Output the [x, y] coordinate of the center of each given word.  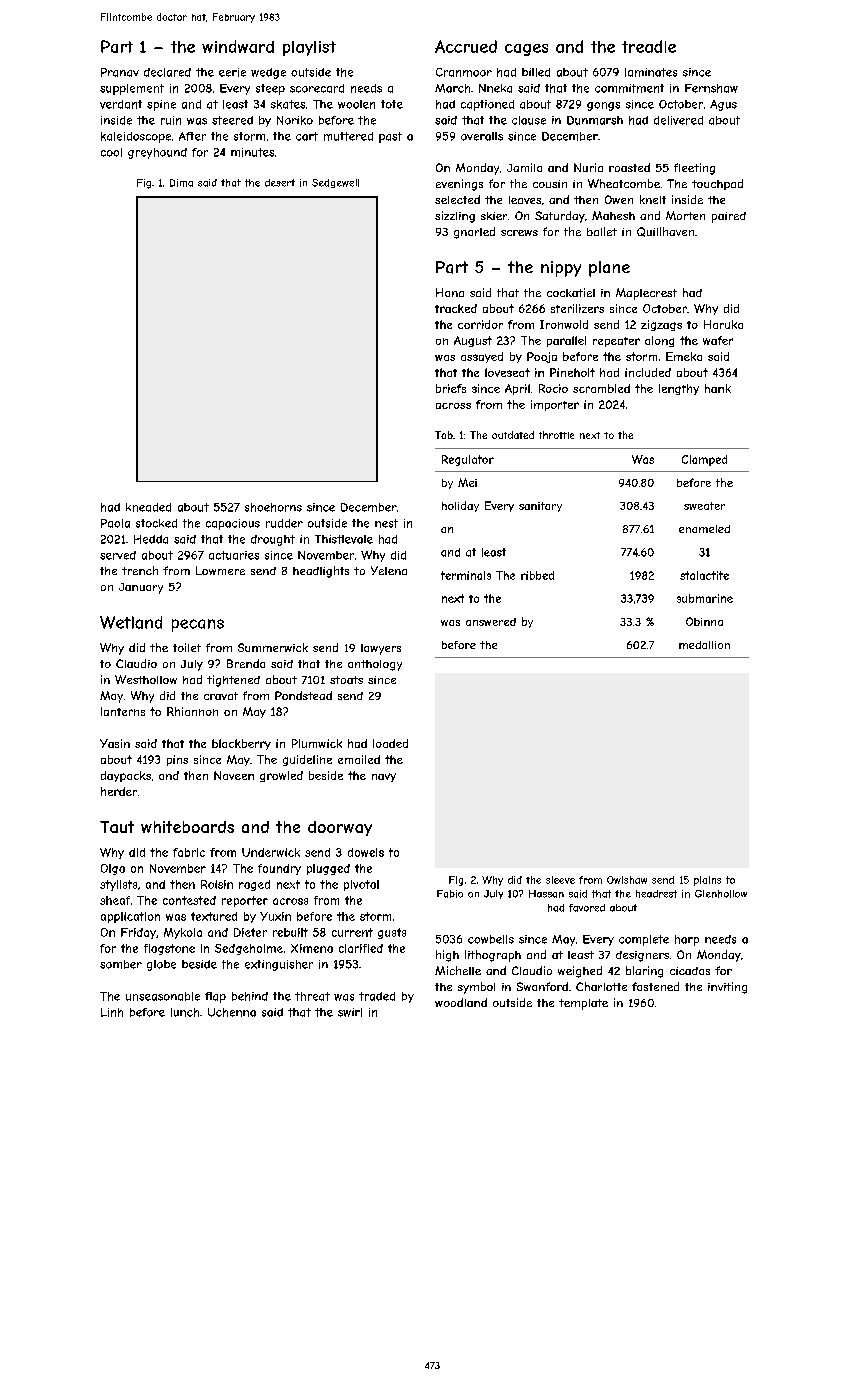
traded [377, 996]
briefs [451, 388]
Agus [723, 105]
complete [644, 940]
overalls [482, 136]
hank [718, 388]
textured [214, 916]
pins [177, 760]
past [390, 137]
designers [642, 956]
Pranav [120, 72]
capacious [233, 524]
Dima [181, 183]
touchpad [717, 184]
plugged [328, 869]
